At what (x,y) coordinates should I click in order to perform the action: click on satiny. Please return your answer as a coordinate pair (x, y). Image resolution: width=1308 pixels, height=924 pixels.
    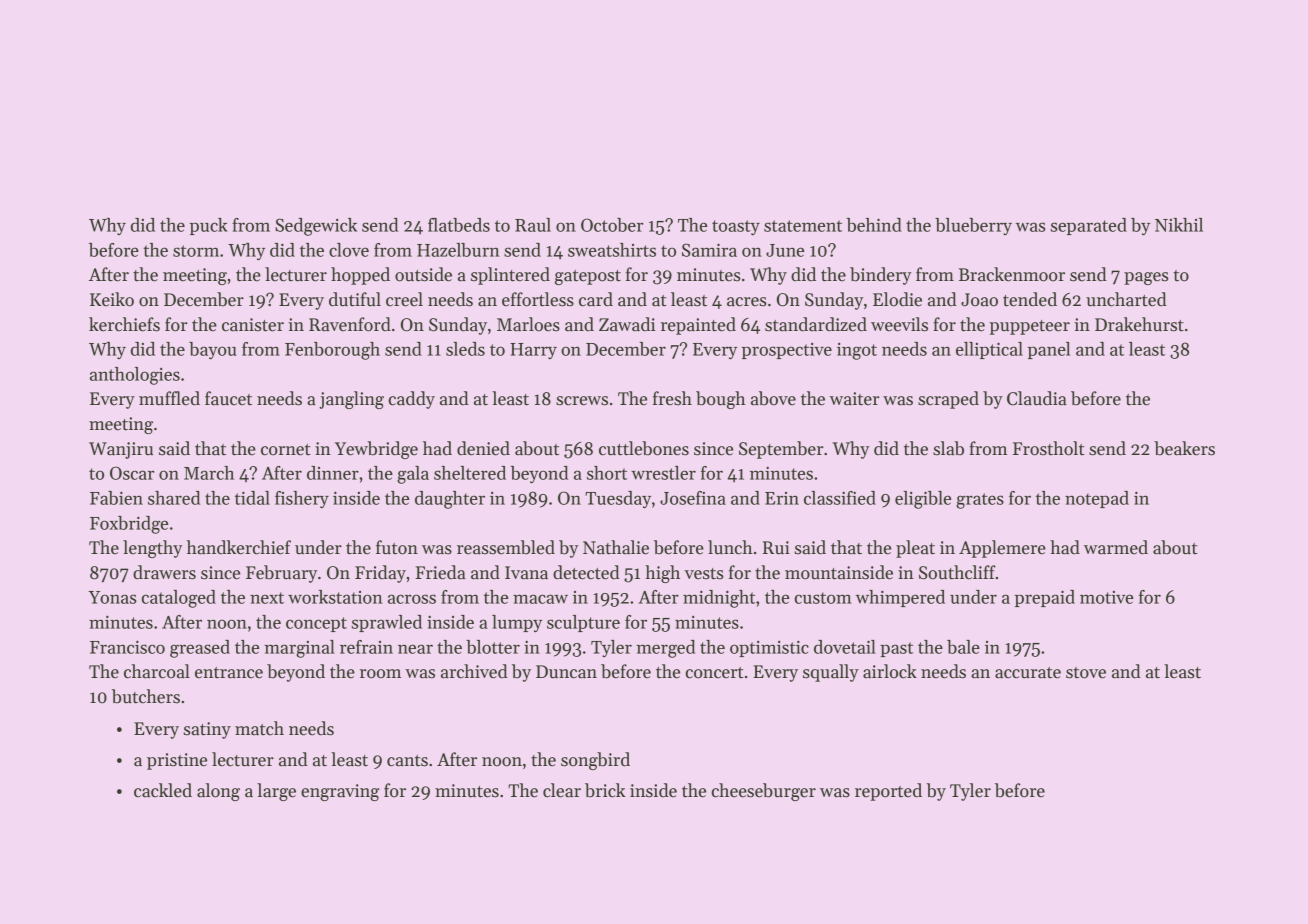
    Looking at the image, I should click on (207, 730).
